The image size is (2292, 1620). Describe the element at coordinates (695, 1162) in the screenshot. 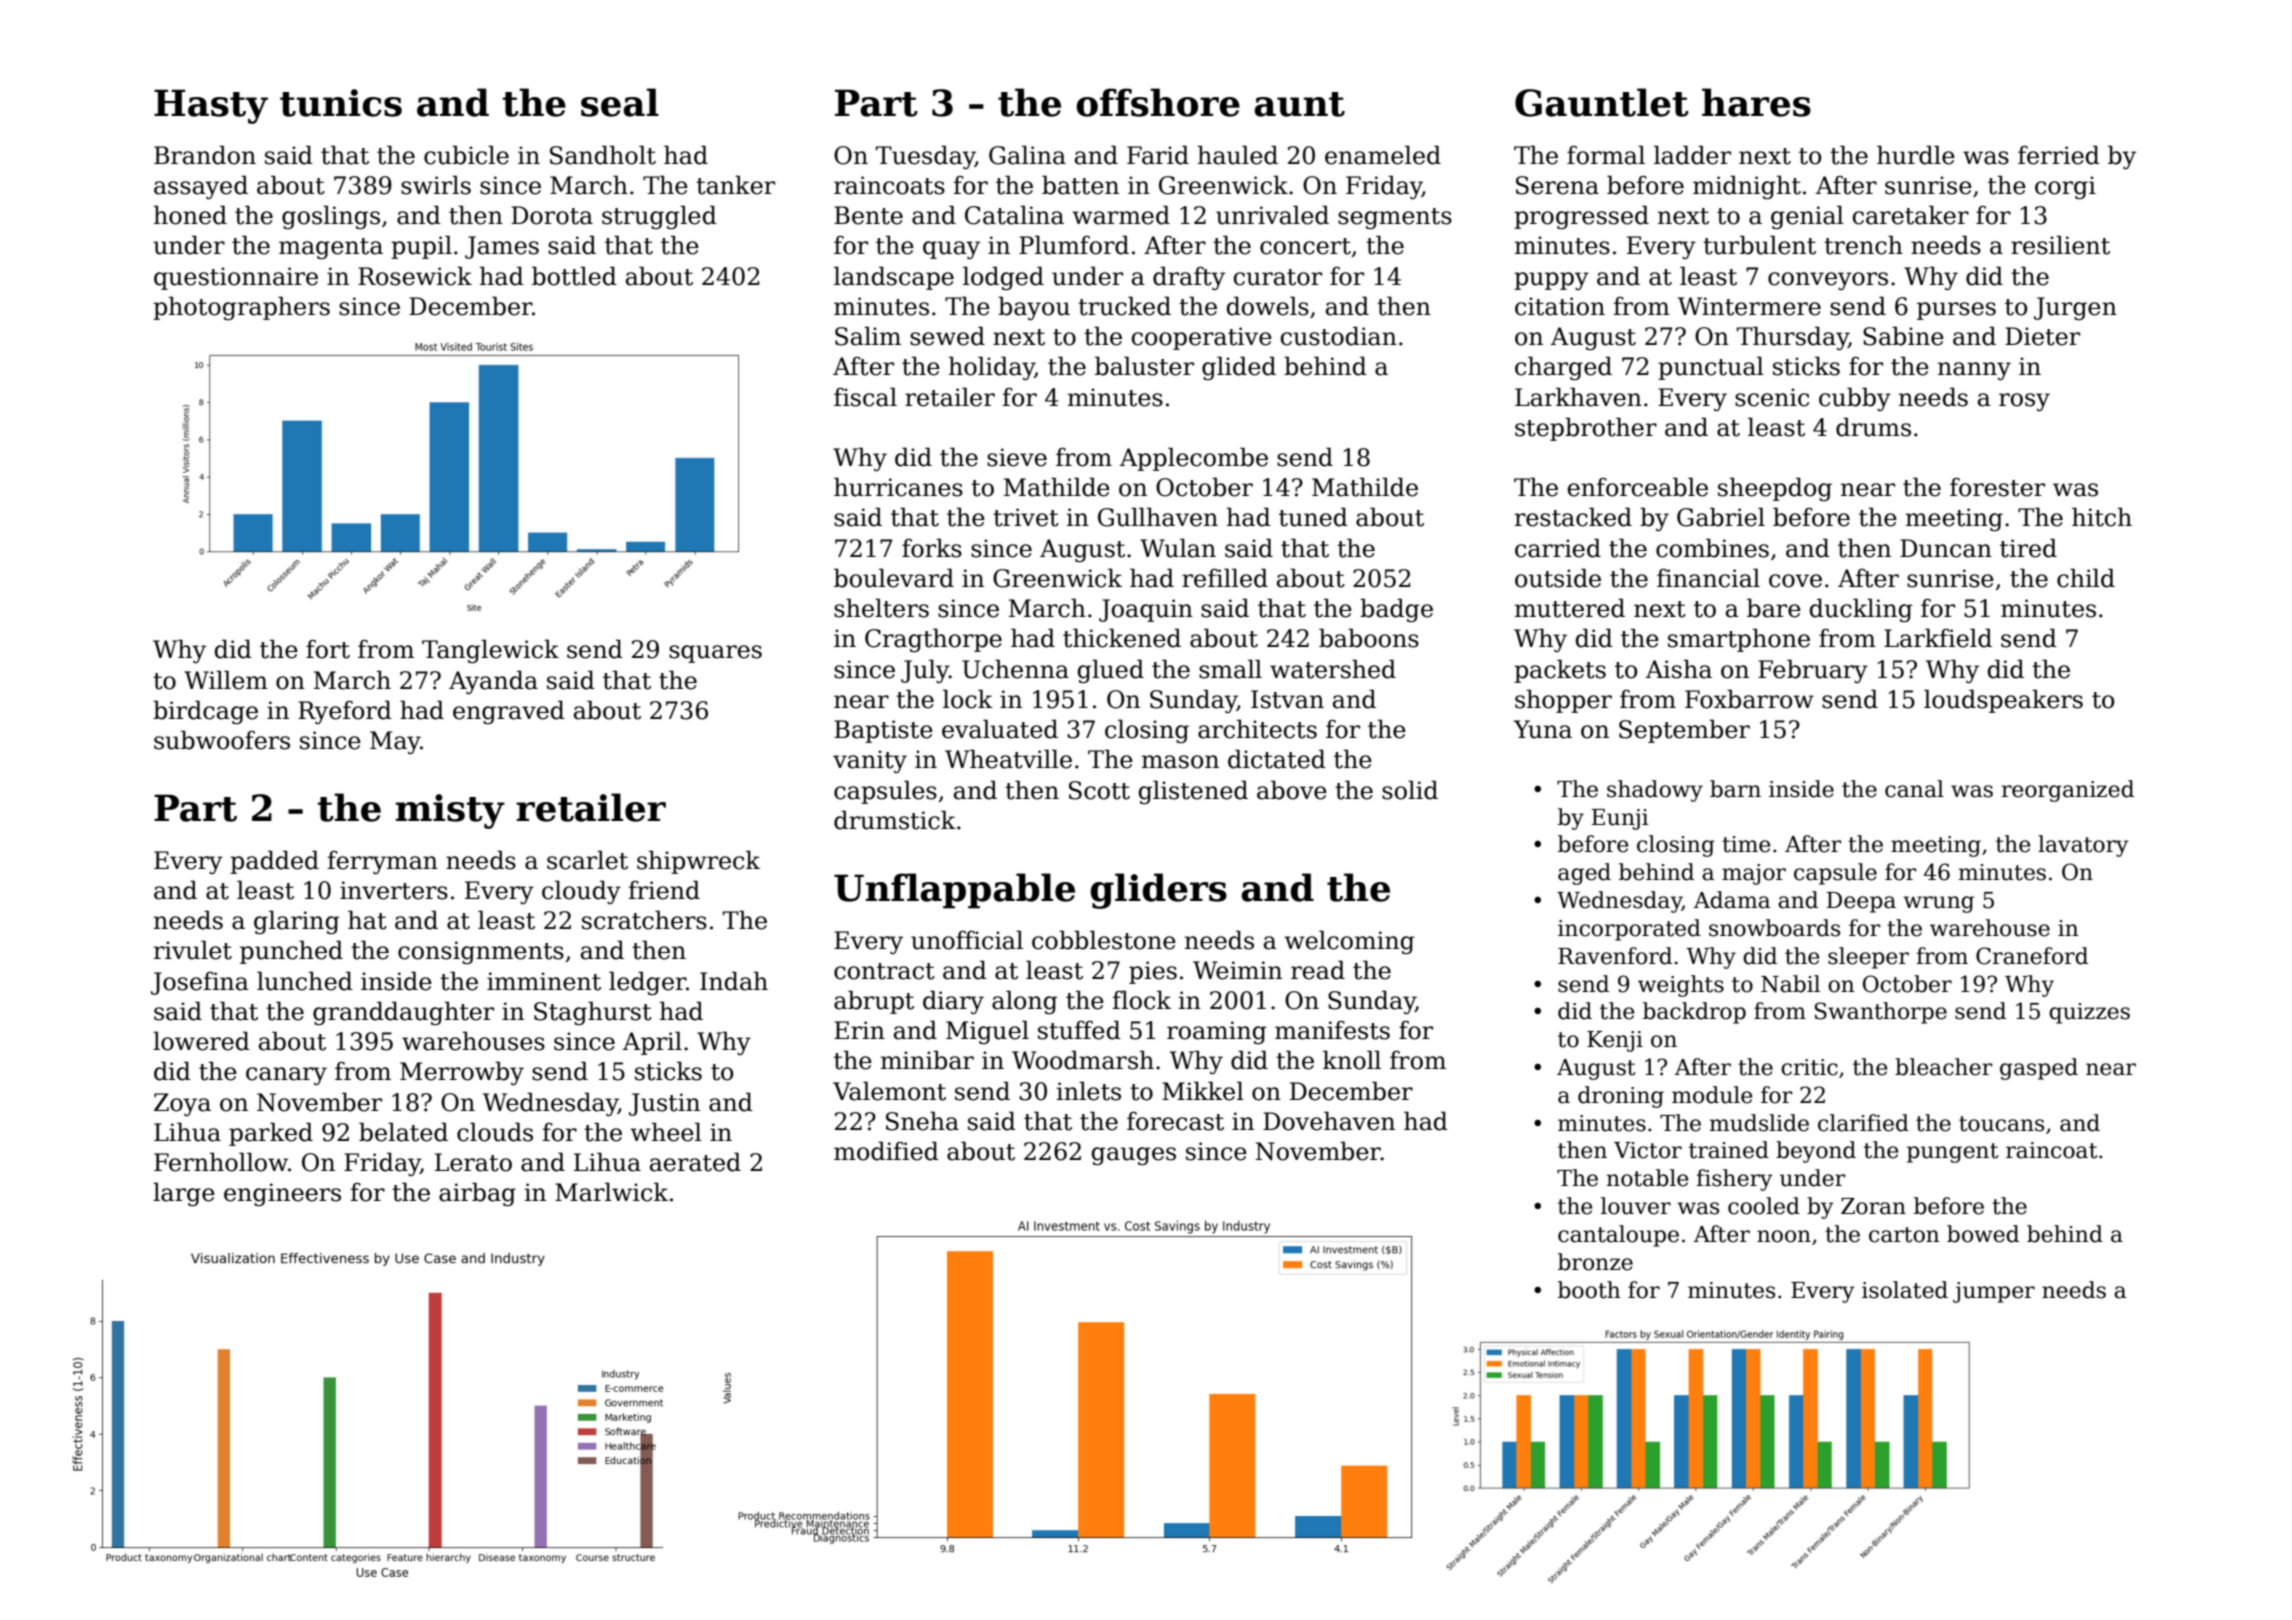

I see `aerated` at that location.
